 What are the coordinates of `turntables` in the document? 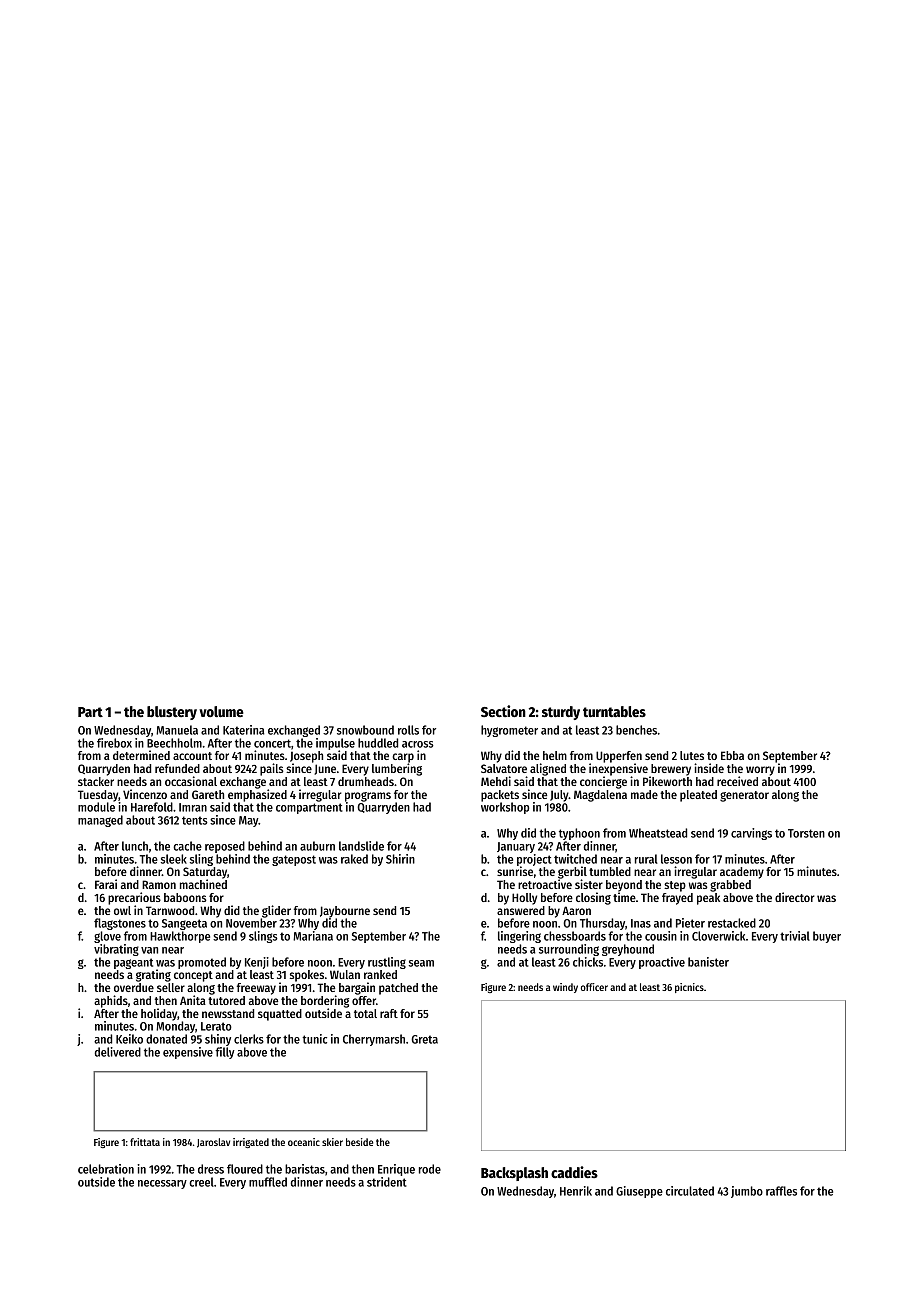 It's located at (614, 711).
